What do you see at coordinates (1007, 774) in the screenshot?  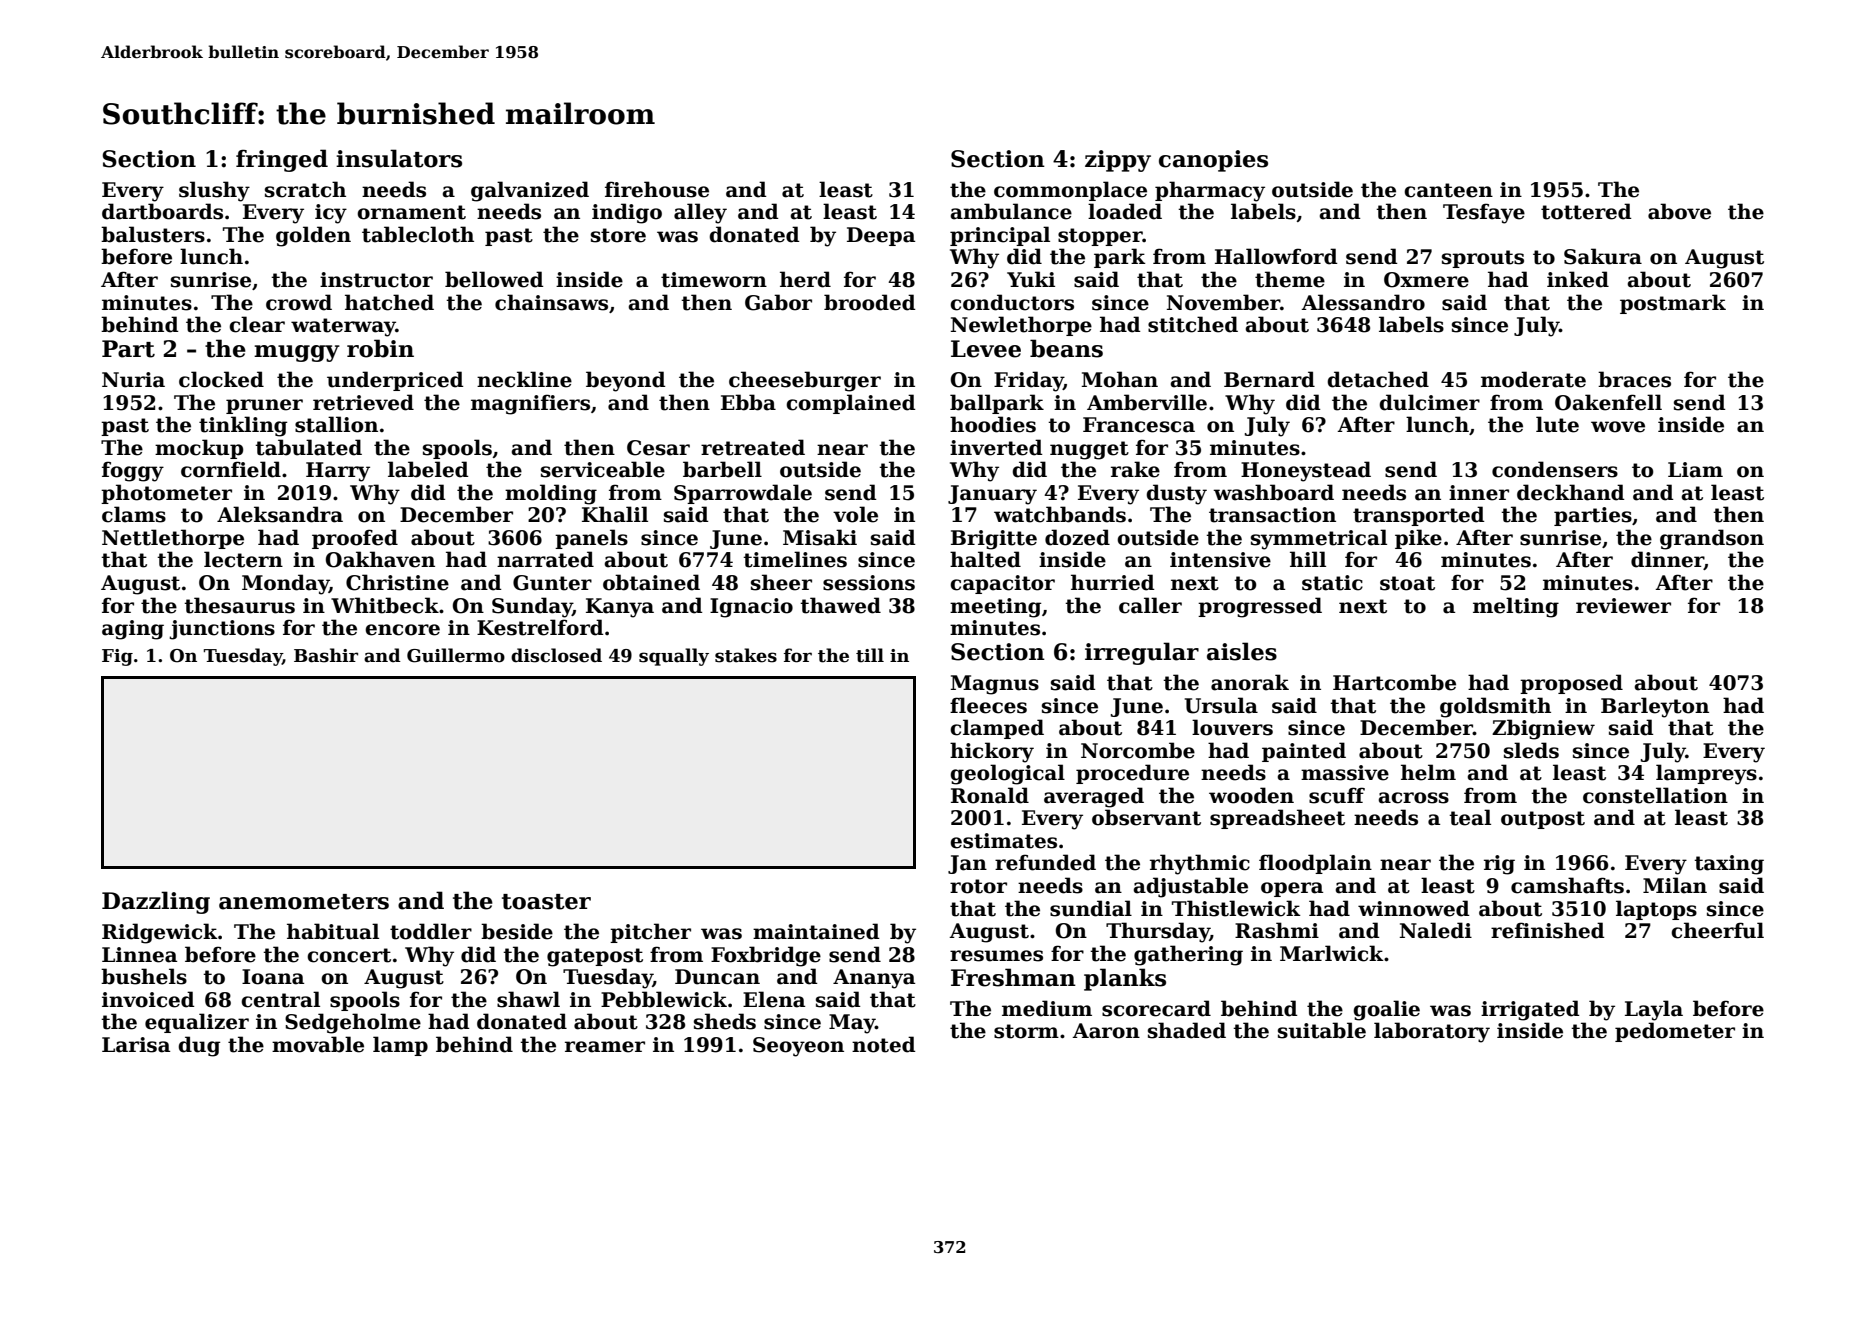 I see `geological` at bounding box center [1007, 774].
